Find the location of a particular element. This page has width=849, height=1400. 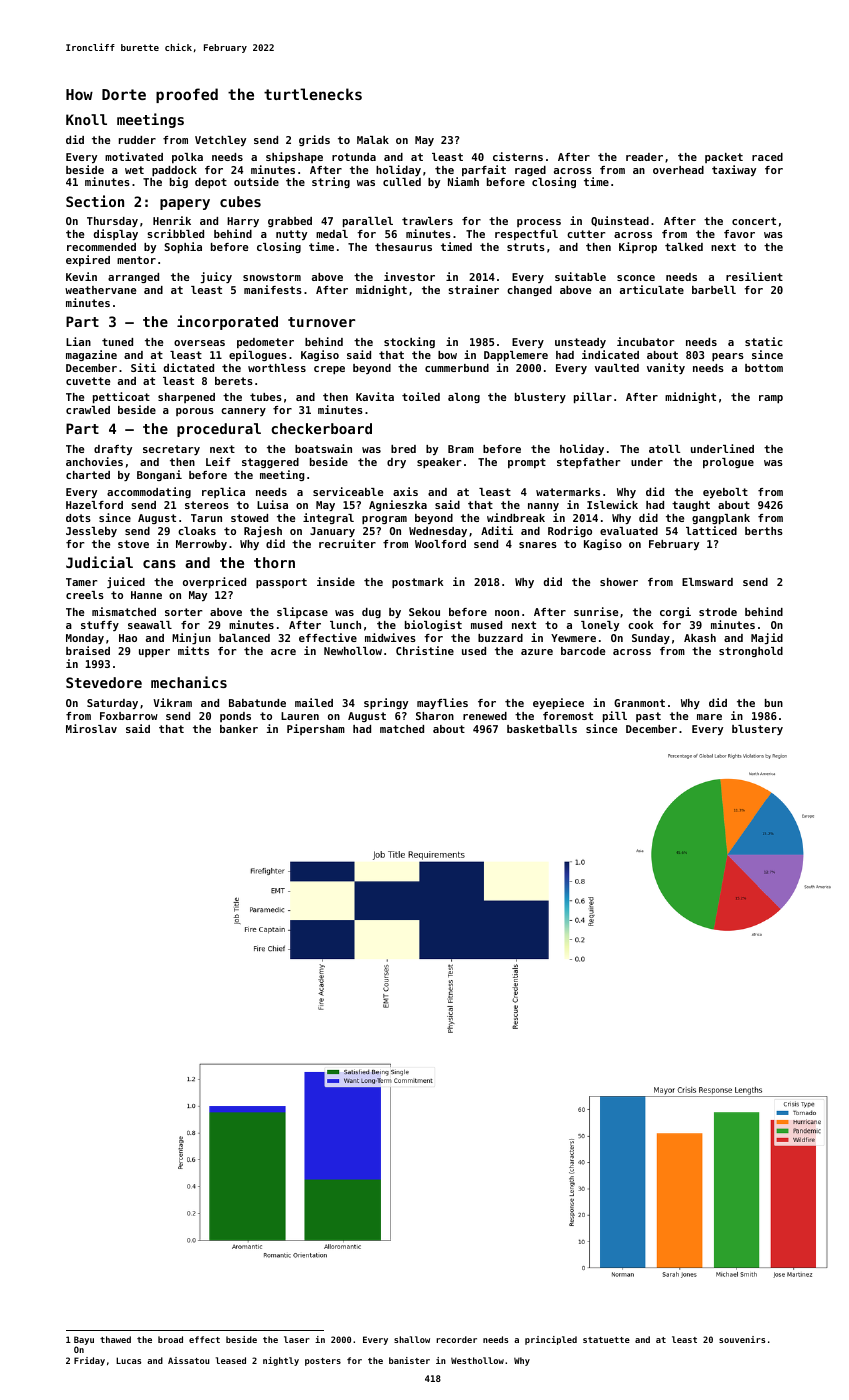

basketballs is located at coordinates (542, 729).
